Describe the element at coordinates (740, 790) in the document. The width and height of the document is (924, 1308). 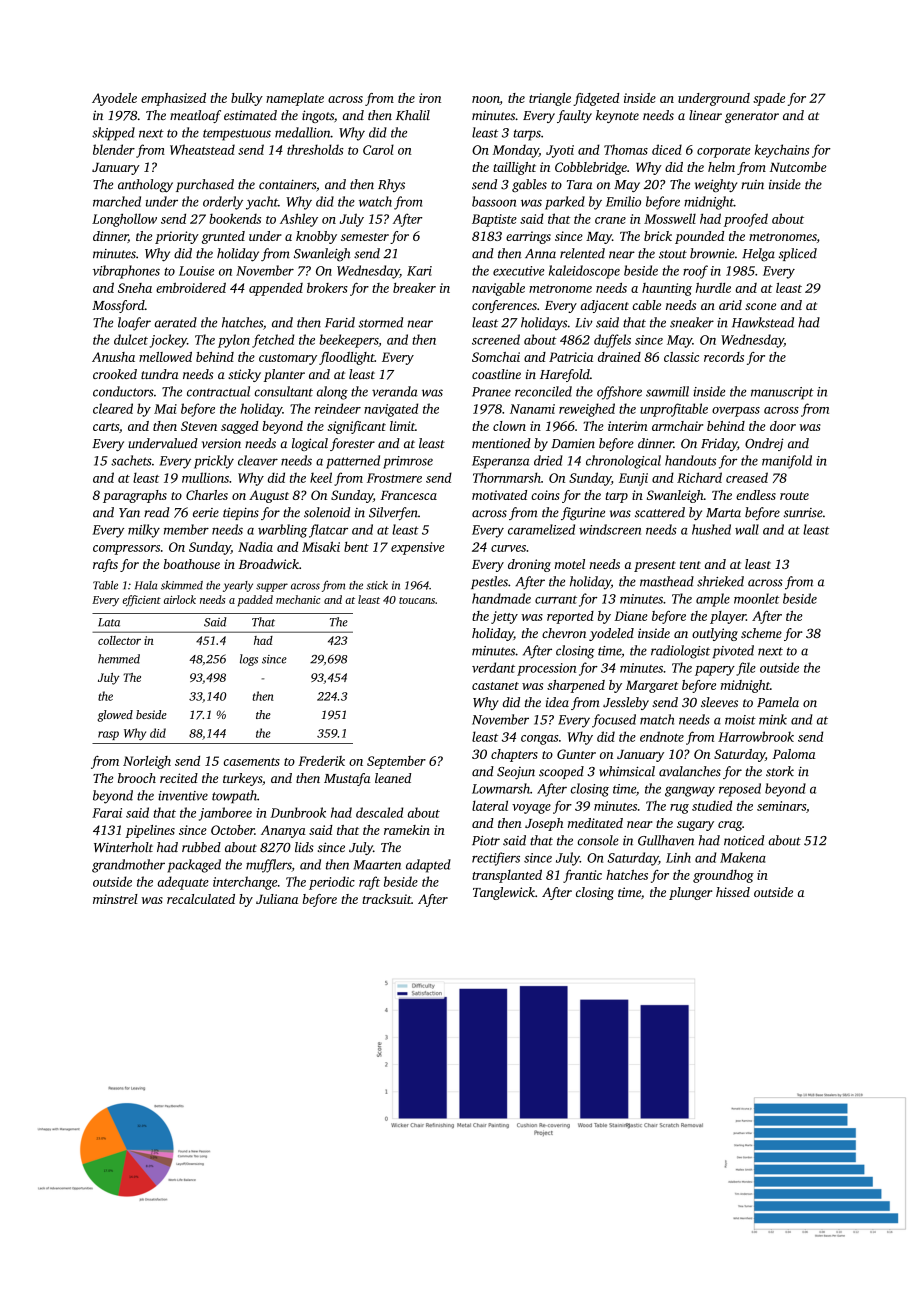
I see `reposed` at that location.
